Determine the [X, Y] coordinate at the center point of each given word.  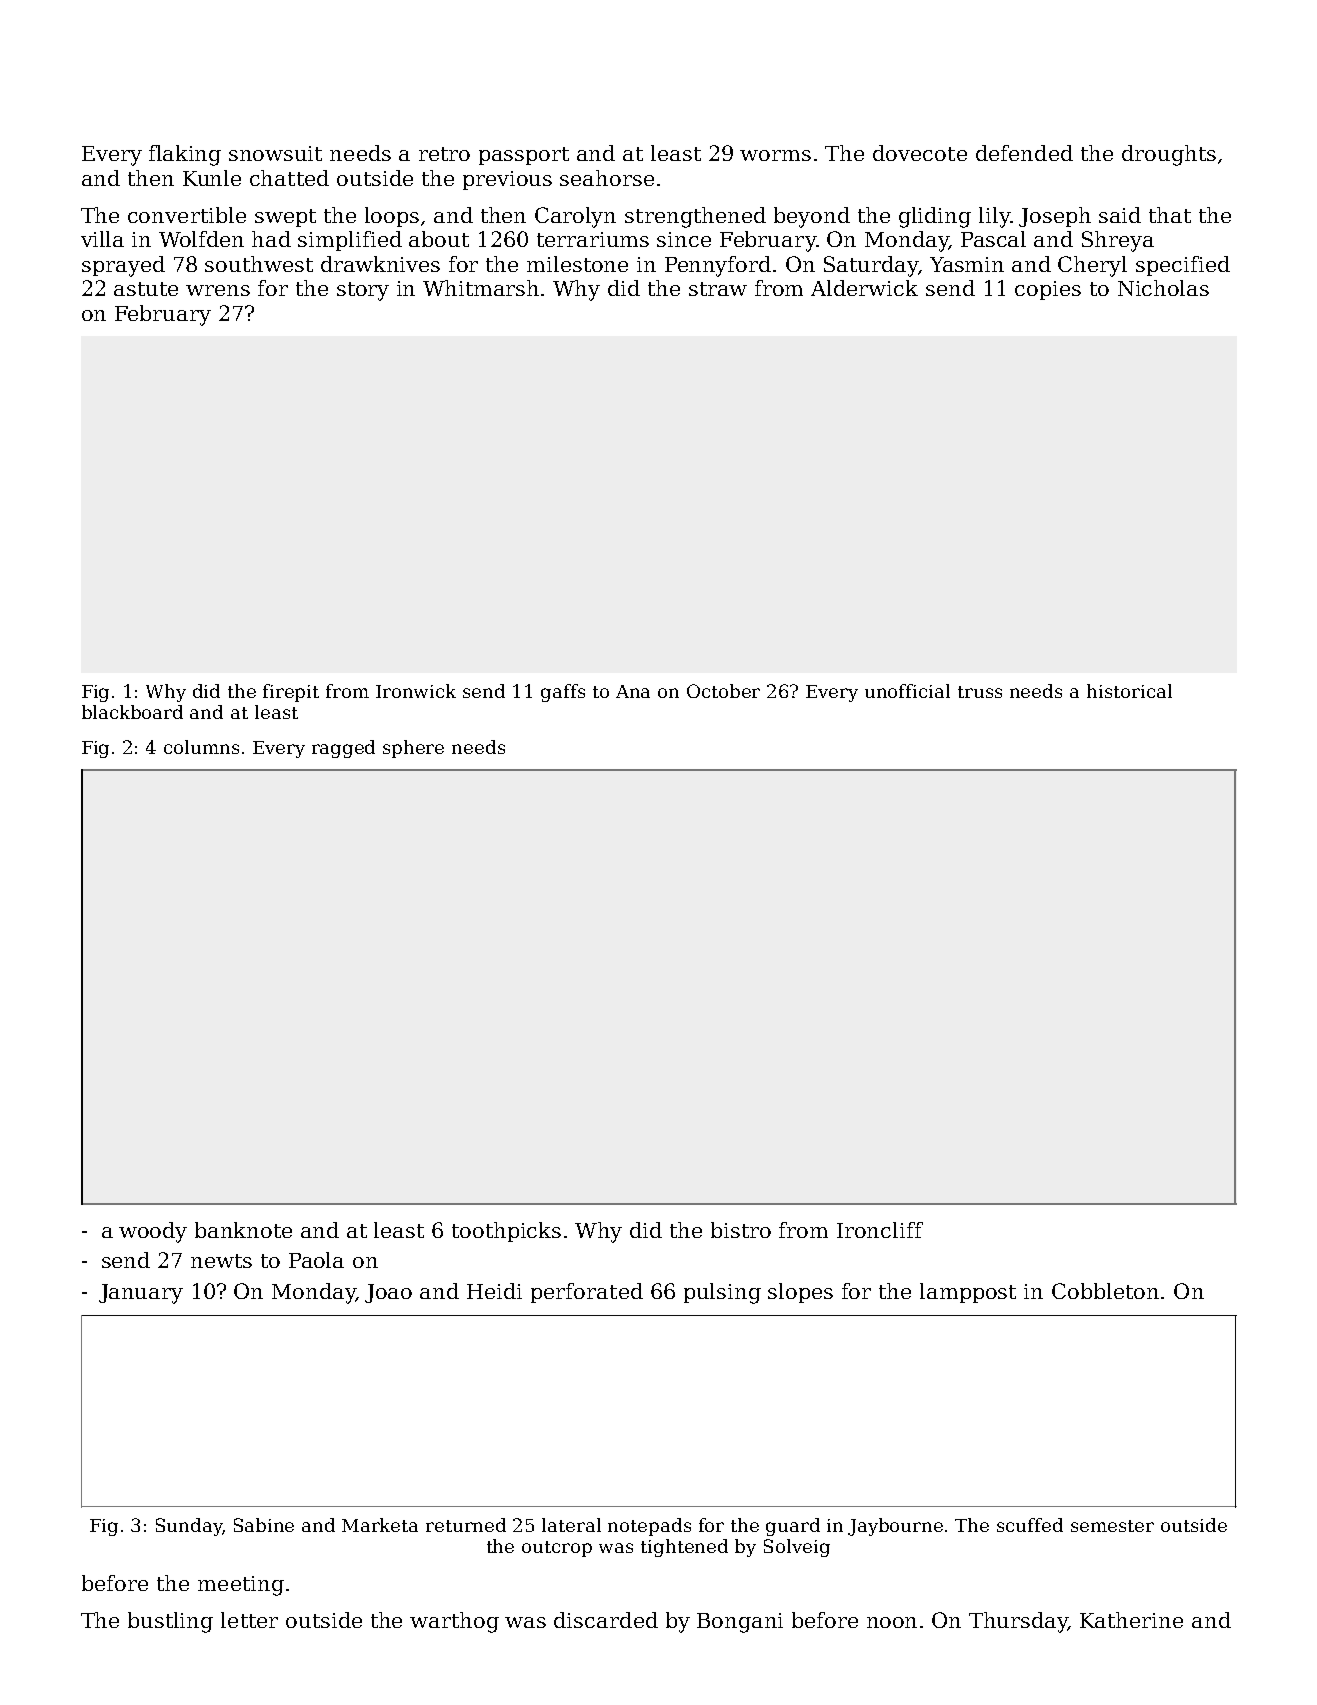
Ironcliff [880, 1230]
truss [980, 692]
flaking [185, 155]
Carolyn [575, 217]
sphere [413, 749]
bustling [170, 1622]
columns [201, 747]
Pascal [993, 239]
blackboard [132, 712]
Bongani [740, 1623]
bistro [741, 1230]
